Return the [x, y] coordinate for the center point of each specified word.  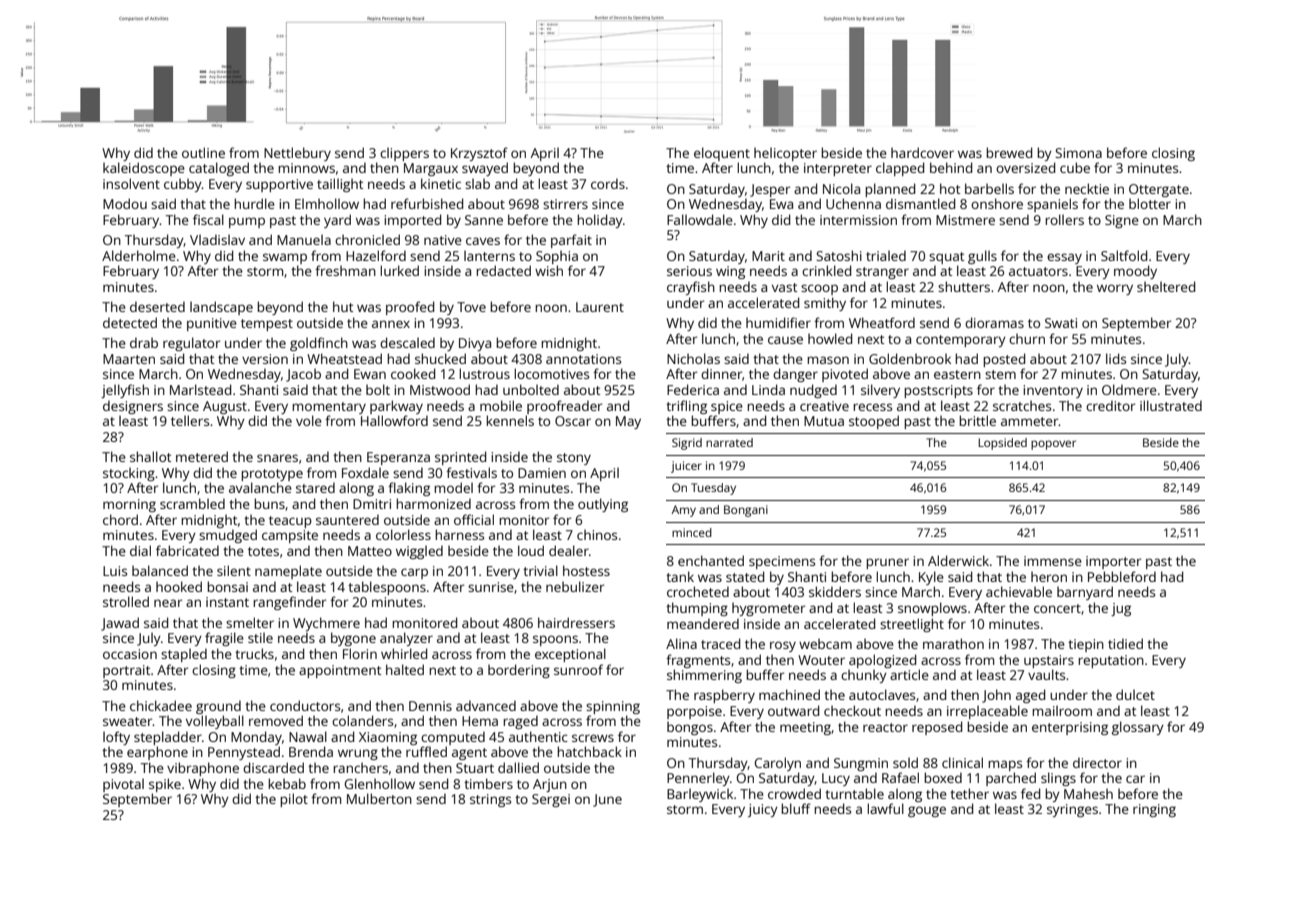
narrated [729, 442]
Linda [768, 389]
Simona [1078, 153]
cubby [183, 185]
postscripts [938, 391]
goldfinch [319, 344]
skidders [835, 591]
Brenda [311, 751]
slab [477, 183]
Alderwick [958, 560]
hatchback [589, 751]
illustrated [1171, 405]
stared [315, 487]
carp [414, 573]
